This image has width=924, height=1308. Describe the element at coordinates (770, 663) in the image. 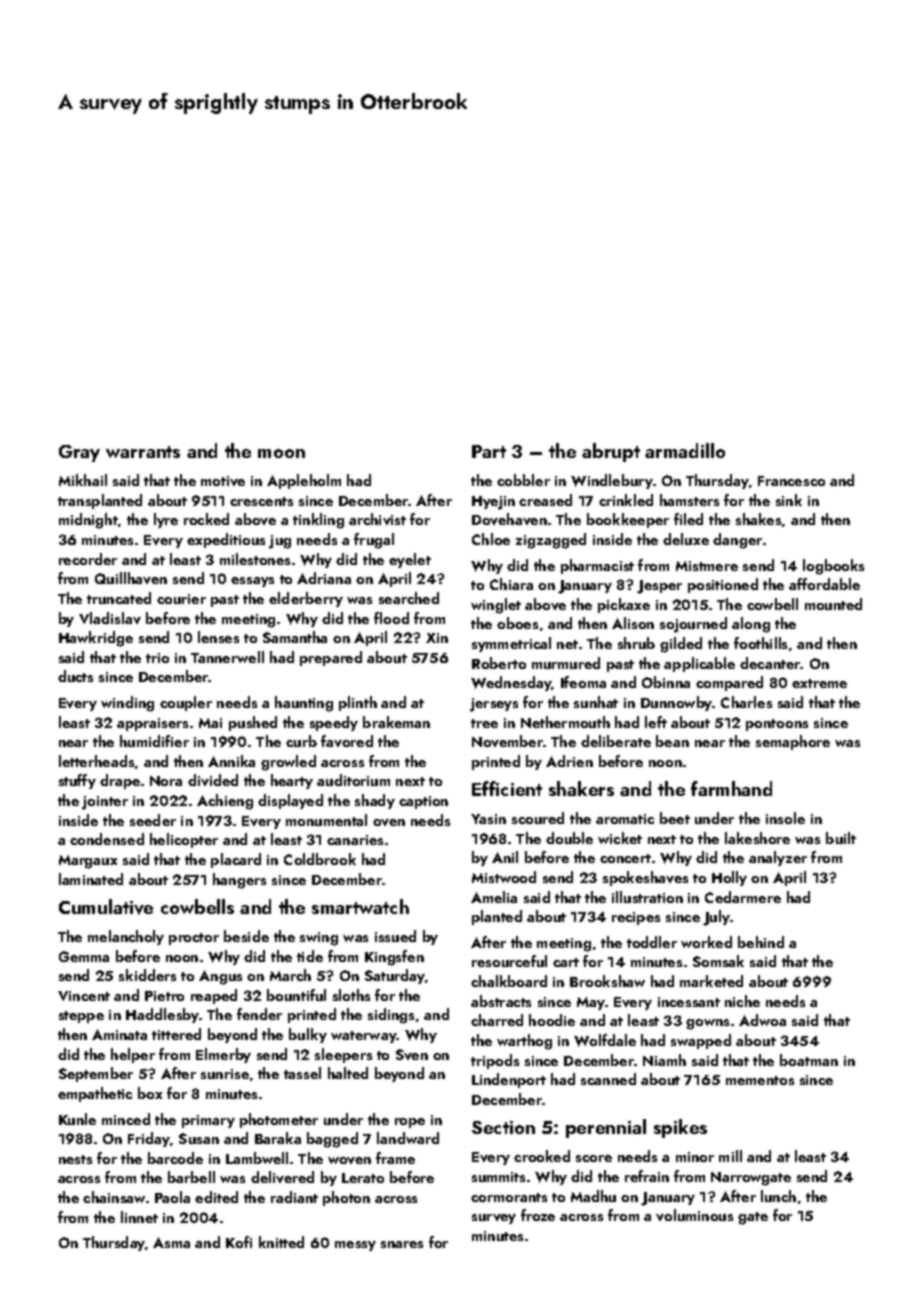

I see `decanter` at that location.
